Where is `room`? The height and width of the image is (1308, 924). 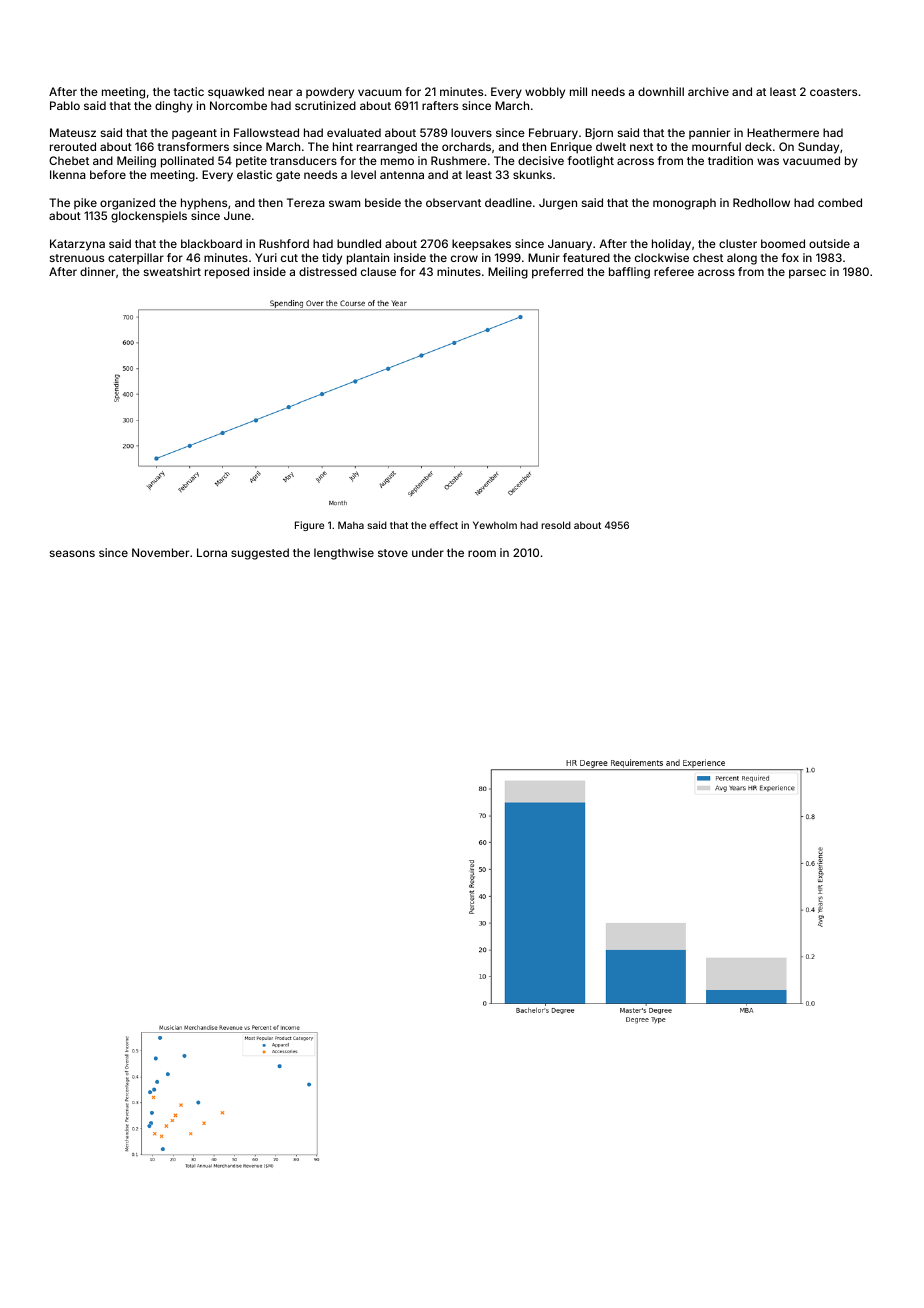 room is located at coordinates (482, 553).
